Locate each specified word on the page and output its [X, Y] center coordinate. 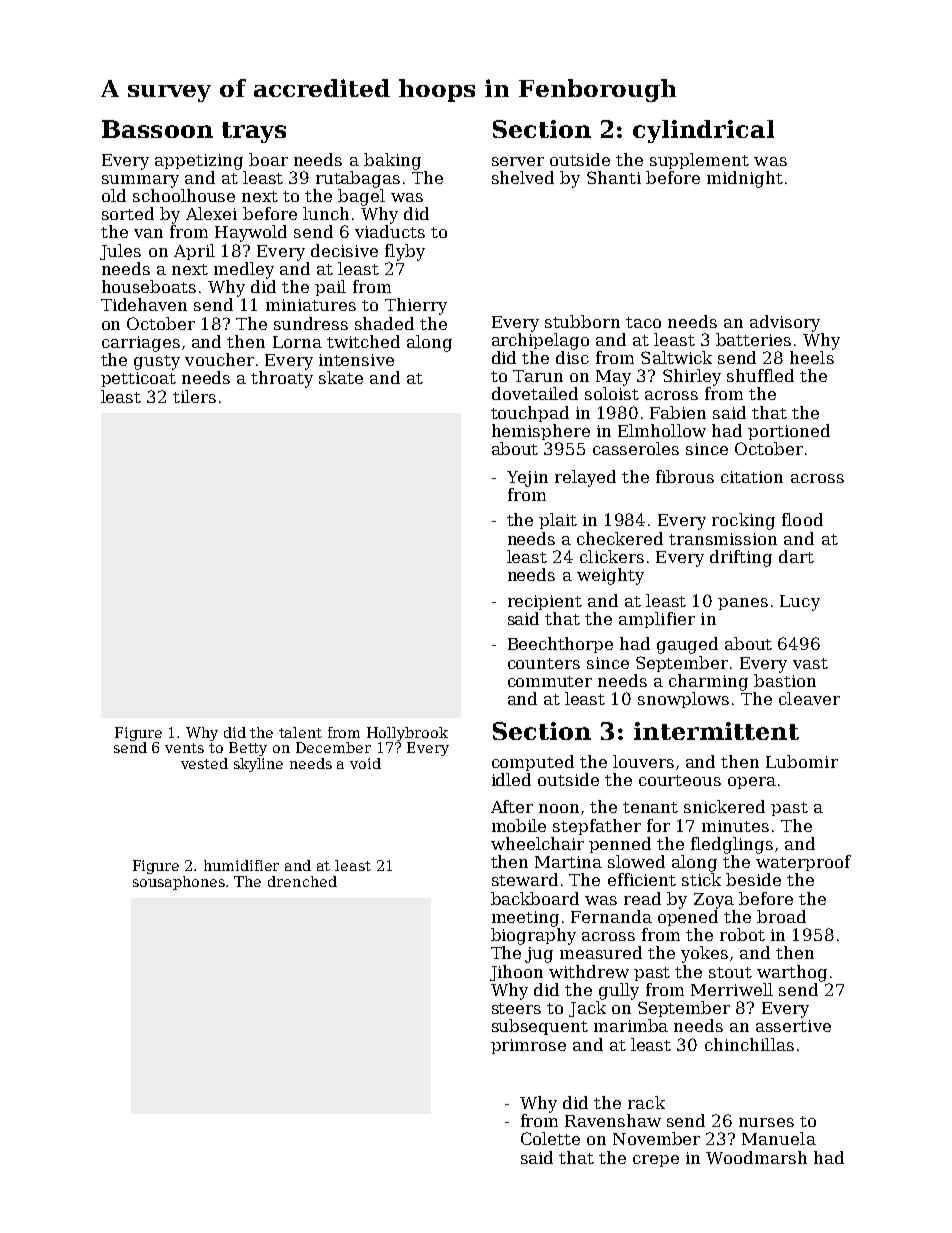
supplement [699, 161]
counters [544, 663]
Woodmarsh [756, 1157]
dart [796, 556]
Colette [550, 1138]
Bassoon [157, 129]
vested [204, 763]
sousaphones [179, 883]
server [518, 161]
